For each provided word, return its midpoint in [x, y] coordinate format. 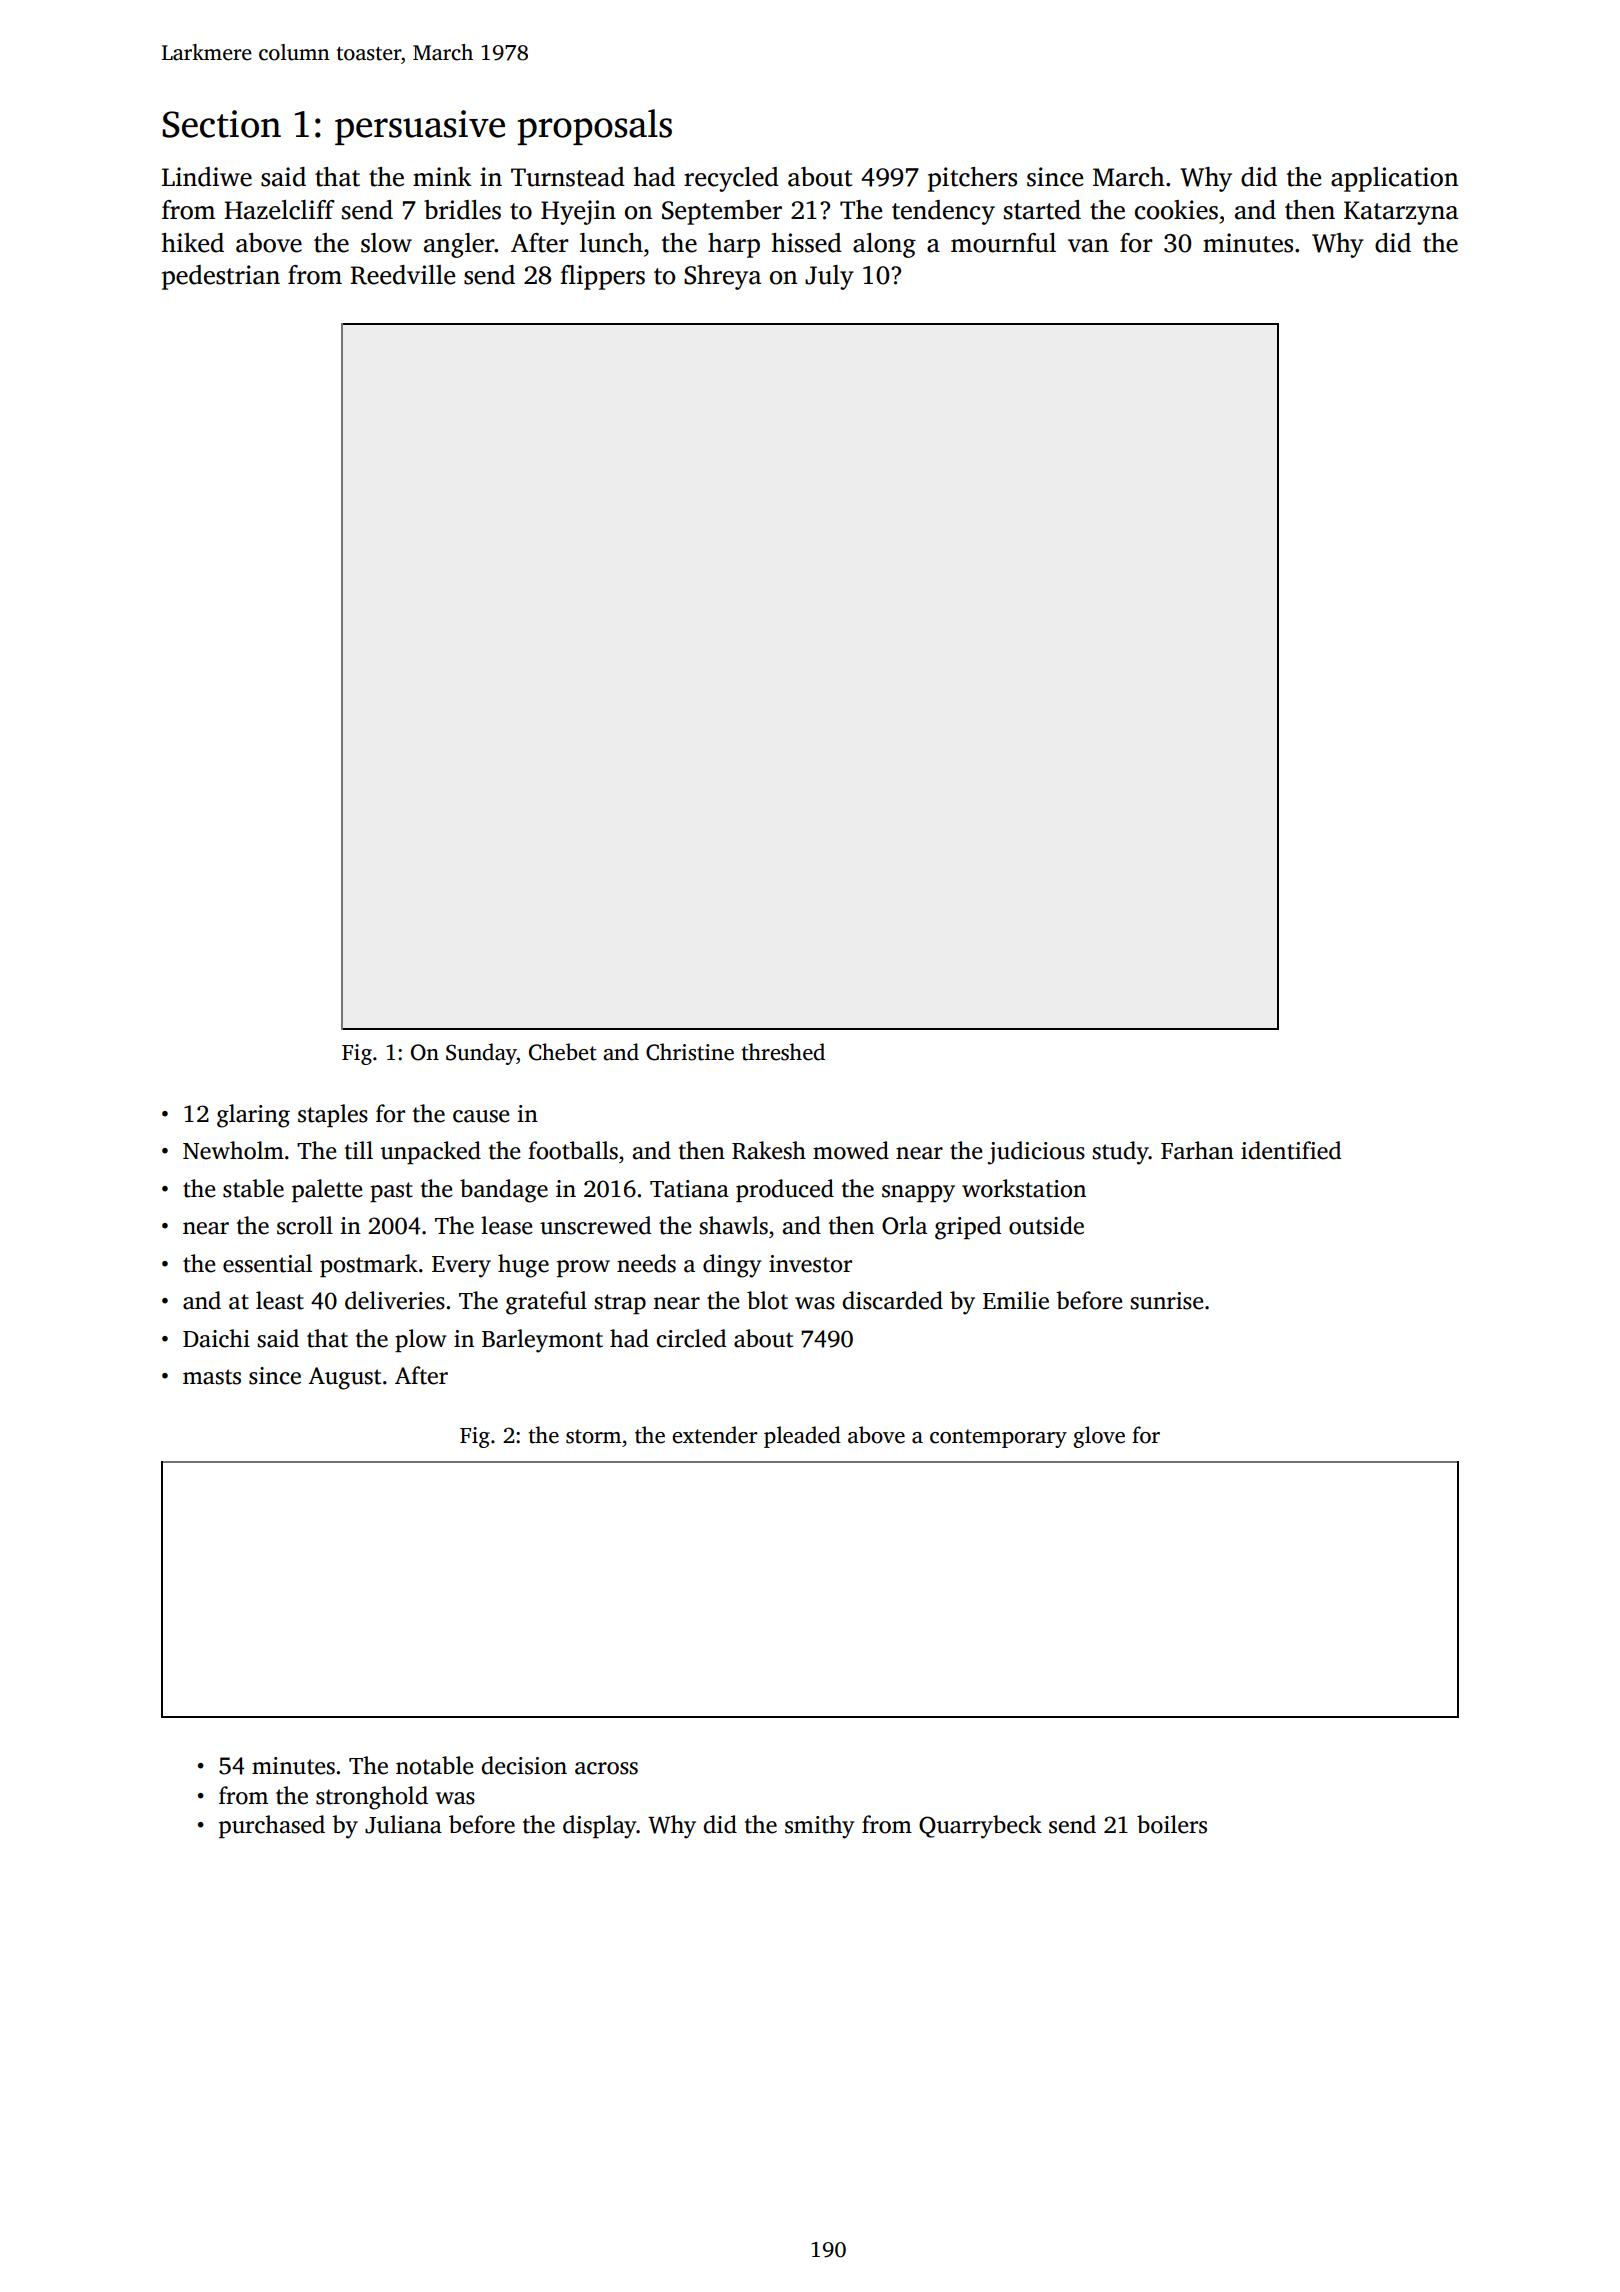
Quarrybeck [980, 1827]
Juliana [403, 1824]
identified [1291, 1150]
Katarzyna [1401, 213]
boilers [1172, 1824]
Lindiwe [207, 177]
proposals [594, 127]
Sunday [481, 1054]
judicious [1036, 1153]
